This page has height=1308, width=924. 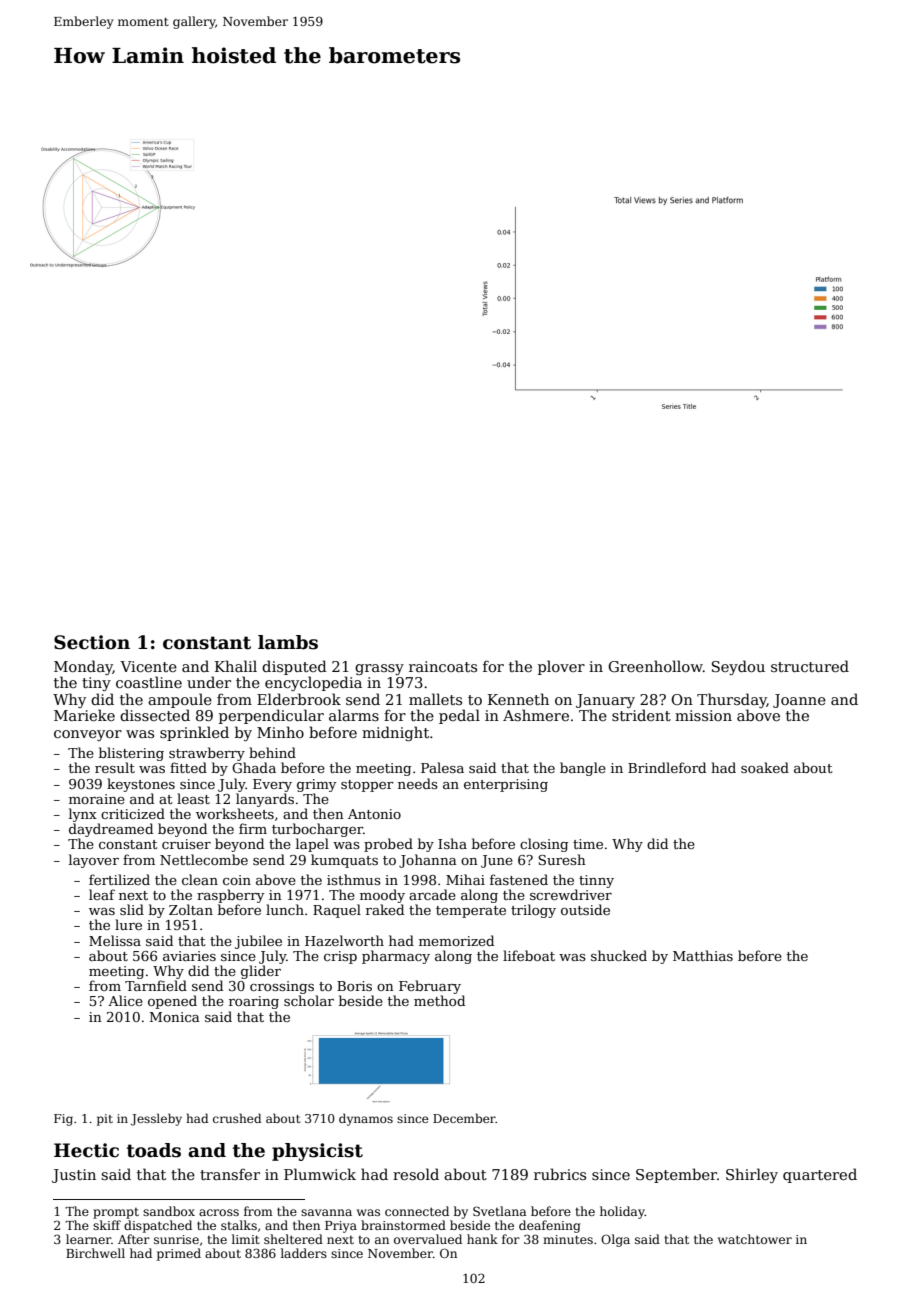 I want to click on Justin, so click(x=74, y=1176).
